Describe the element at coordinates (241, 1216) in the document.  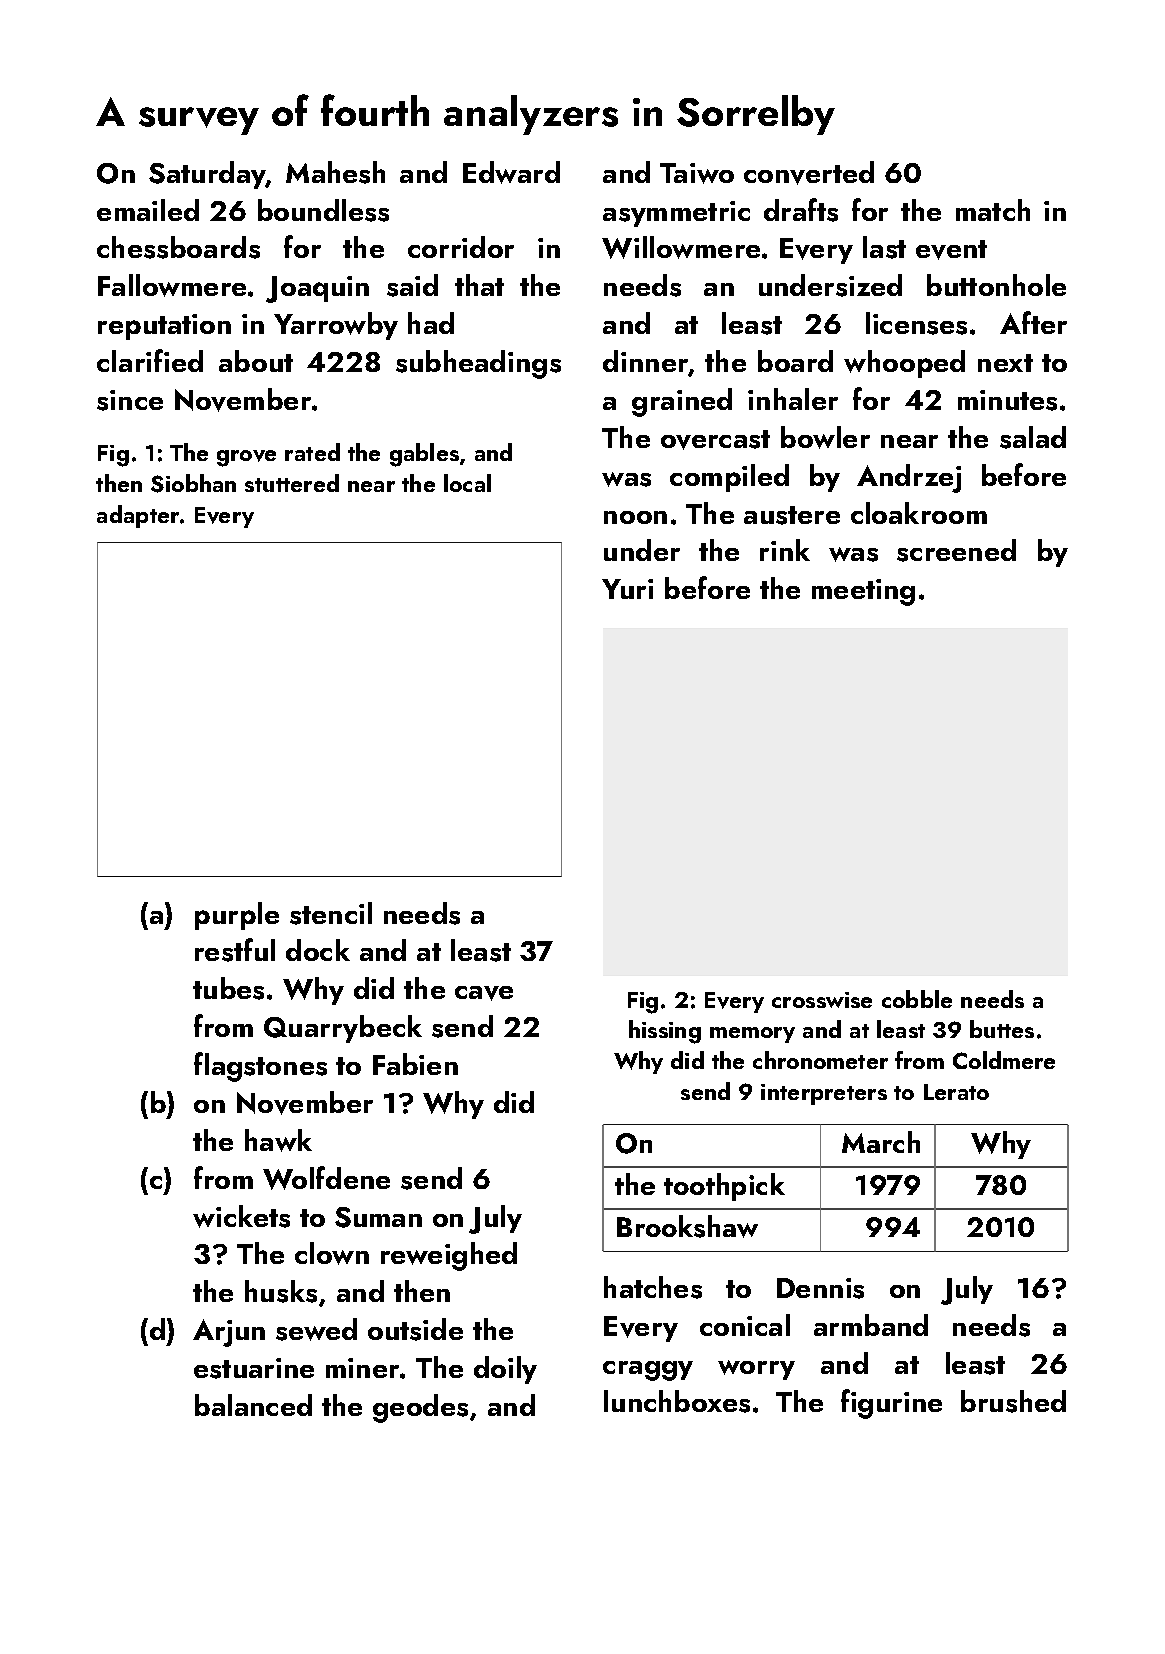
I see `wickets` at that location.
